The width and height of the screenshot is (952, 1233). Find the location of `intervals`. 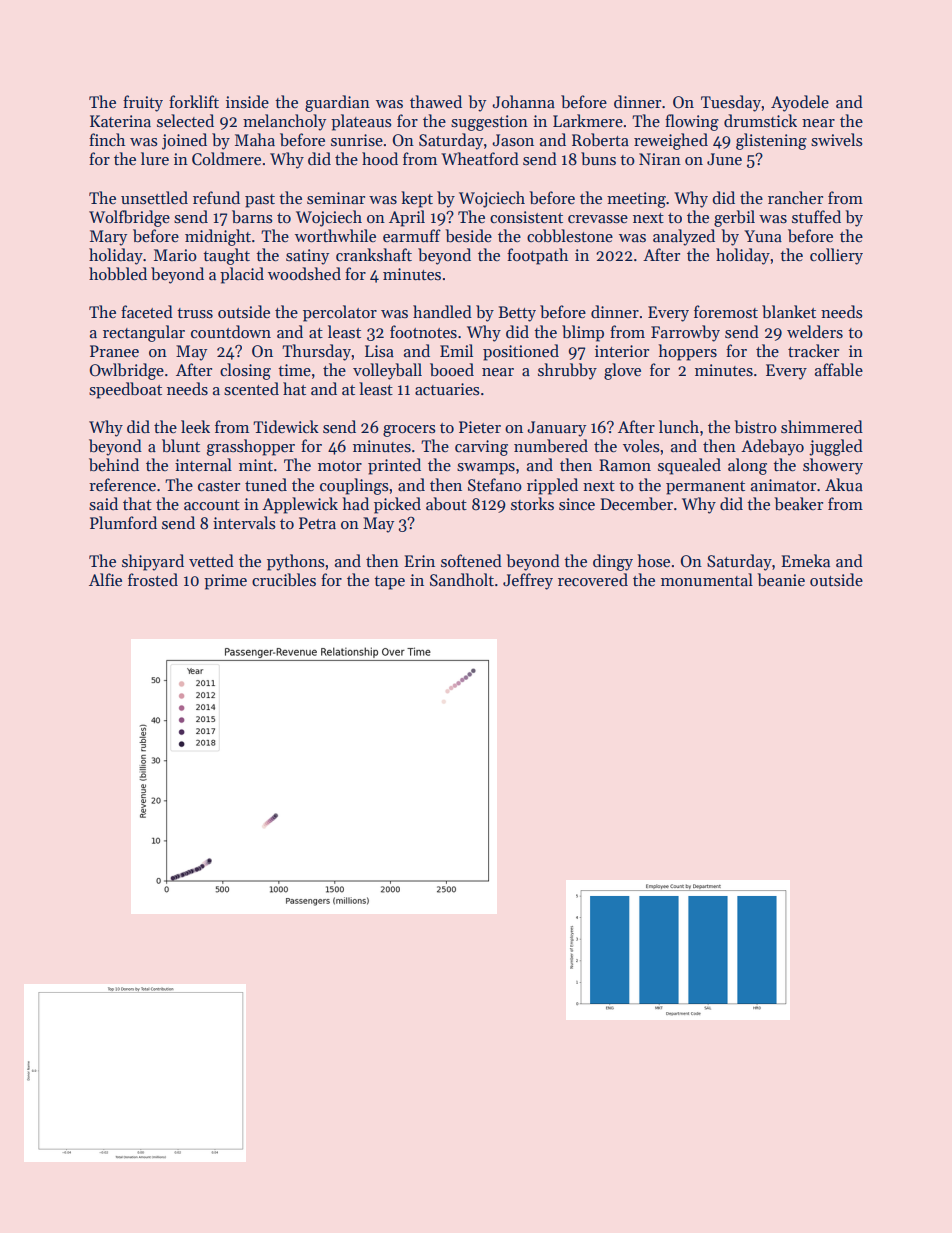

intervals is located at coordinates (244, 523).
